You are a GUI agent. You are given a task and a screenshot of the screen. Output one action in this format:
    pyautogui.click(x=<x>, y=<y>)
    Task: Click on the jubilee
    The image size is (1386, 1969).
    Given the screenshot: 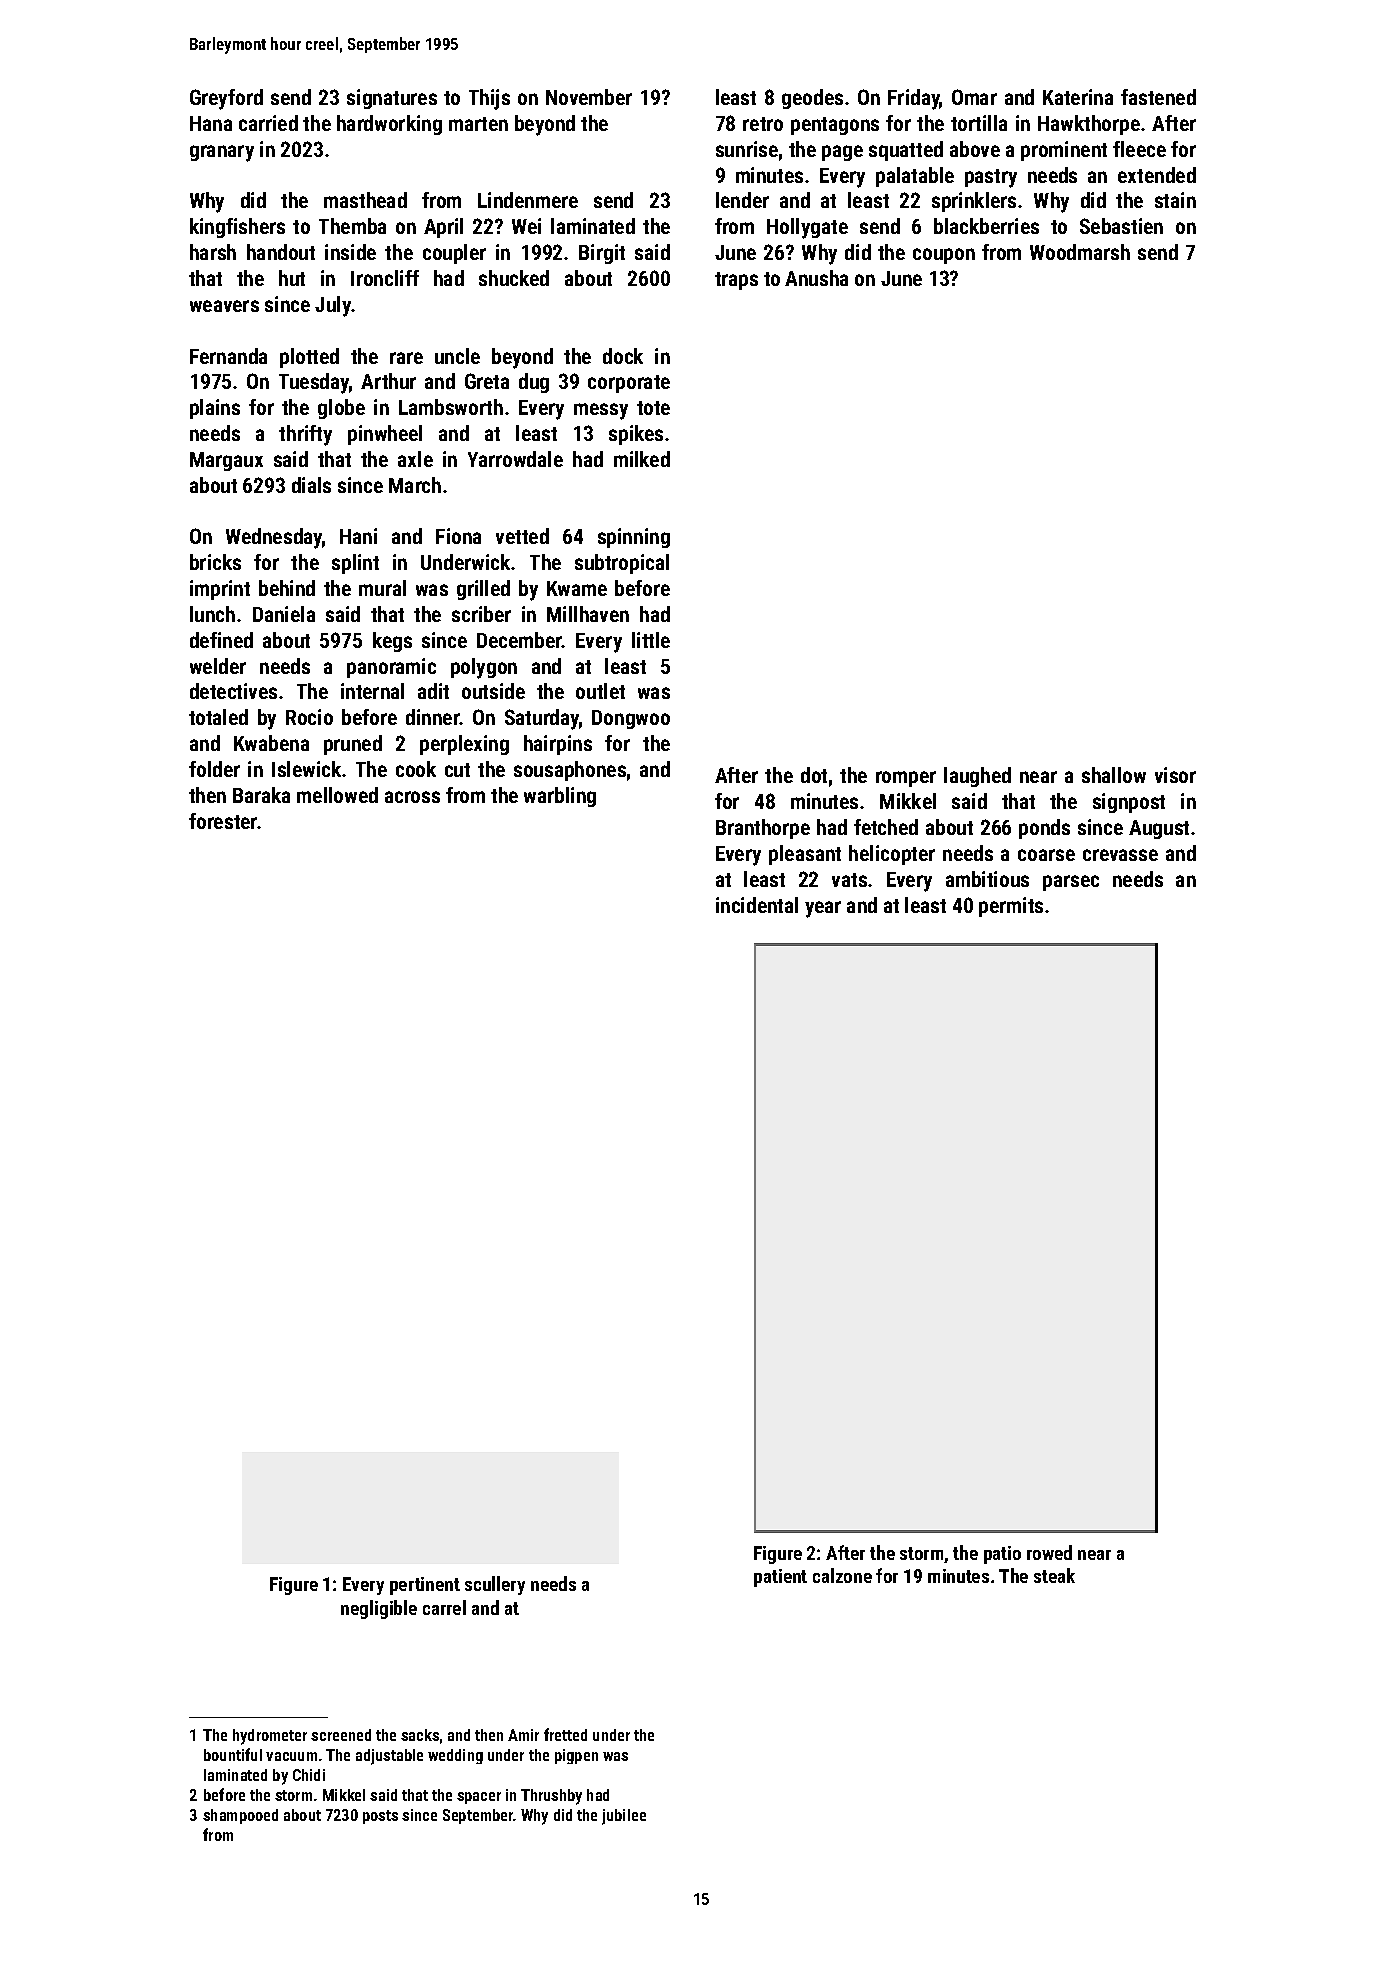 What is the action you would take?
    pyautogui.click(x=624, y=1817)
